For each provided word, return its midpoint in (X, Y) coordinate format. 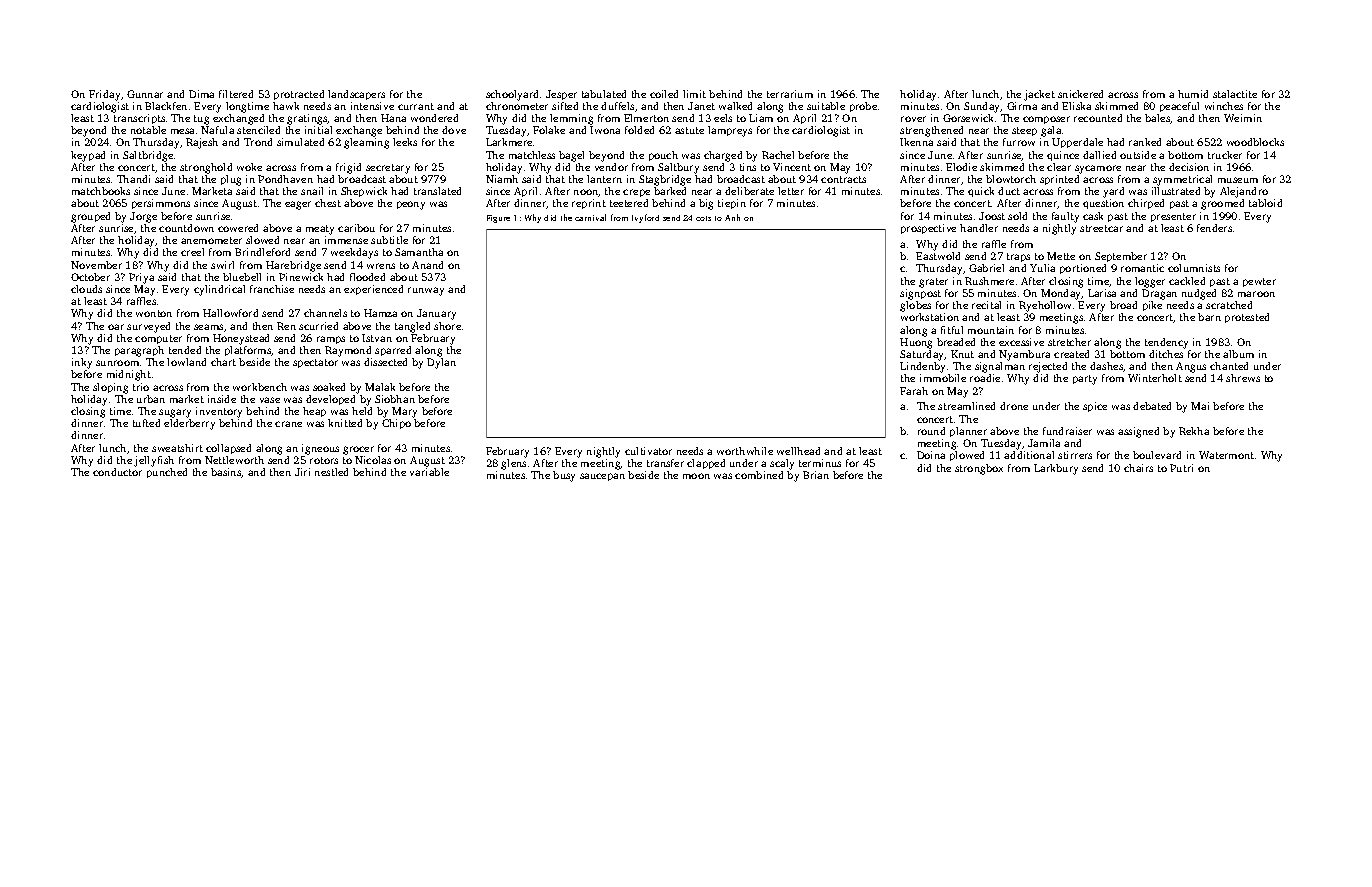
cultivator (648, 451)
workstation (930, 317)
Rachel (778, 155)
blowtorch (1011, 179)
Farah (914, 391)
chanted (1229, 366)
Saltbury (678, 168)
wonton (154, 313)
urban (151, 399)
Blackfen (166, 106)
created (1071, 354)
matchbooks (101, 191)
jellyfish (154, 461)
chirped (1146, 204)
